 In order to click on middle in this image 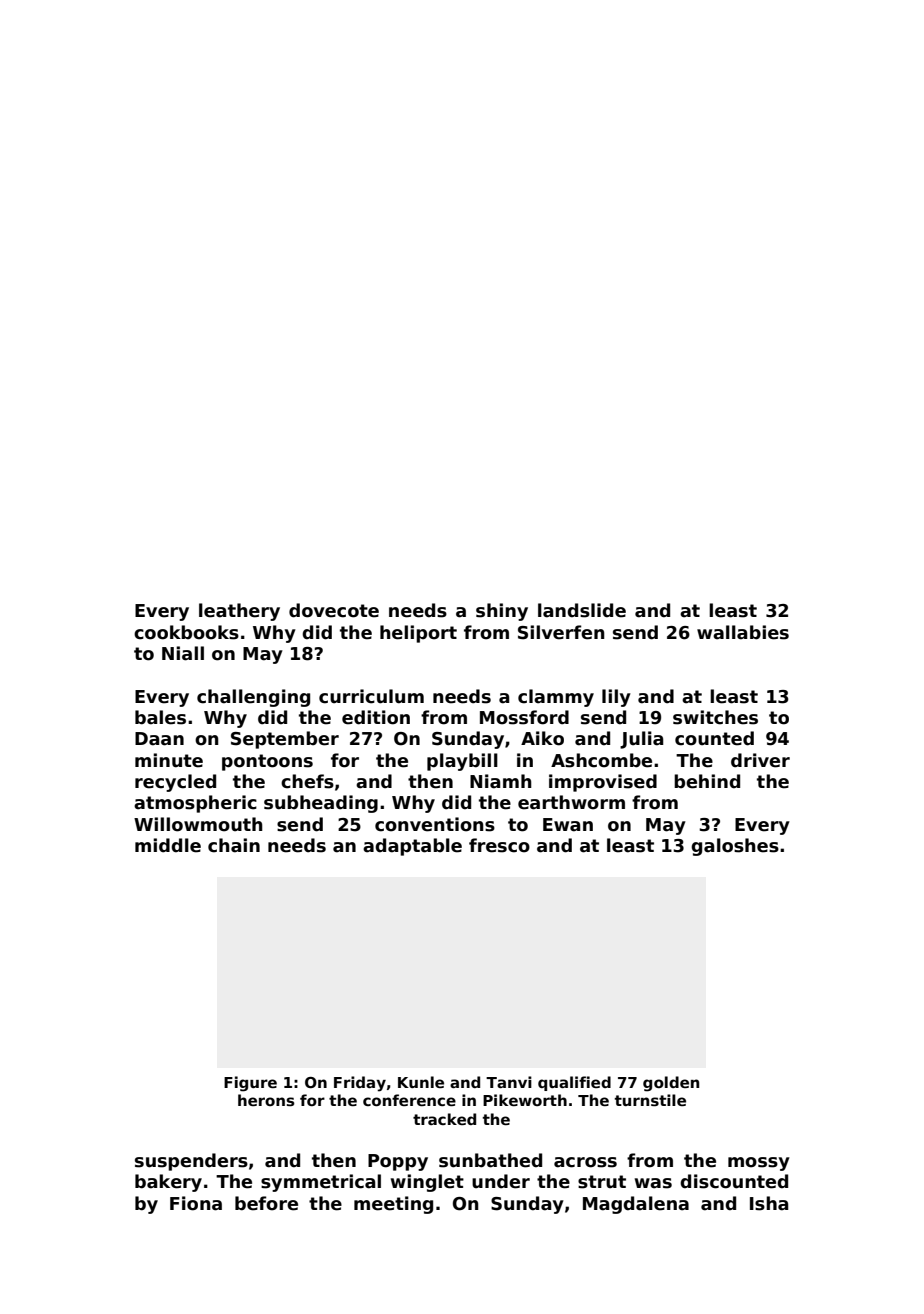, I will do `click(168, 845)`.
